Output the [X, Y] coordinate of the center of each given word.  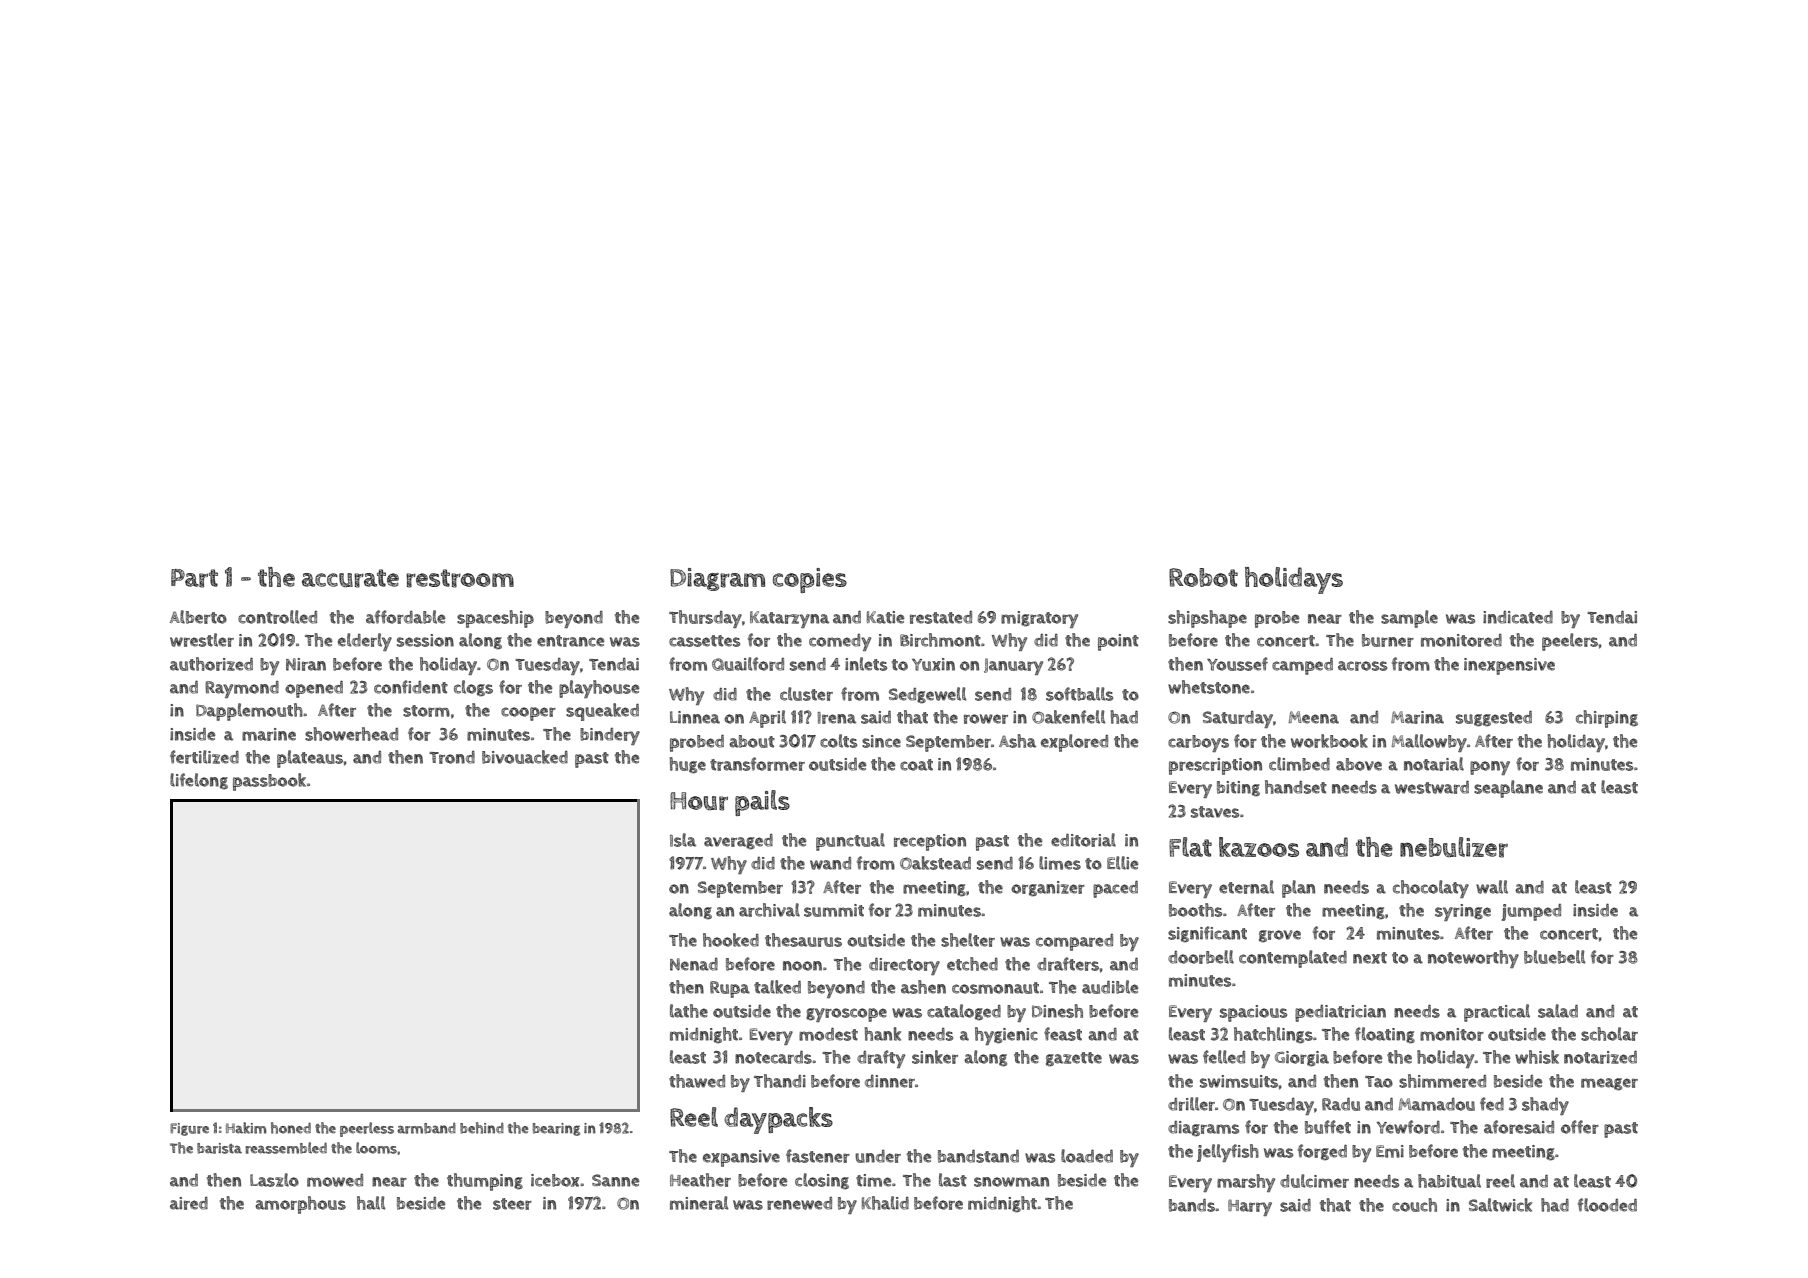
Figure [189, 1129]
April [767, 719]
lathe [689, 1011]
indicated [1518, 617]
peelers [1570, 642]
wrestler [202, 640]
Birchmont [940, 640]
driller [1191, 1104]
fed [1492, 1104]
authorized [211, 664]
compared [1074, 942]
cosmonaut [995, 988]
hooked [731, 940]
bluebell [1555, 957]
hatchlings [1273, 1035]
